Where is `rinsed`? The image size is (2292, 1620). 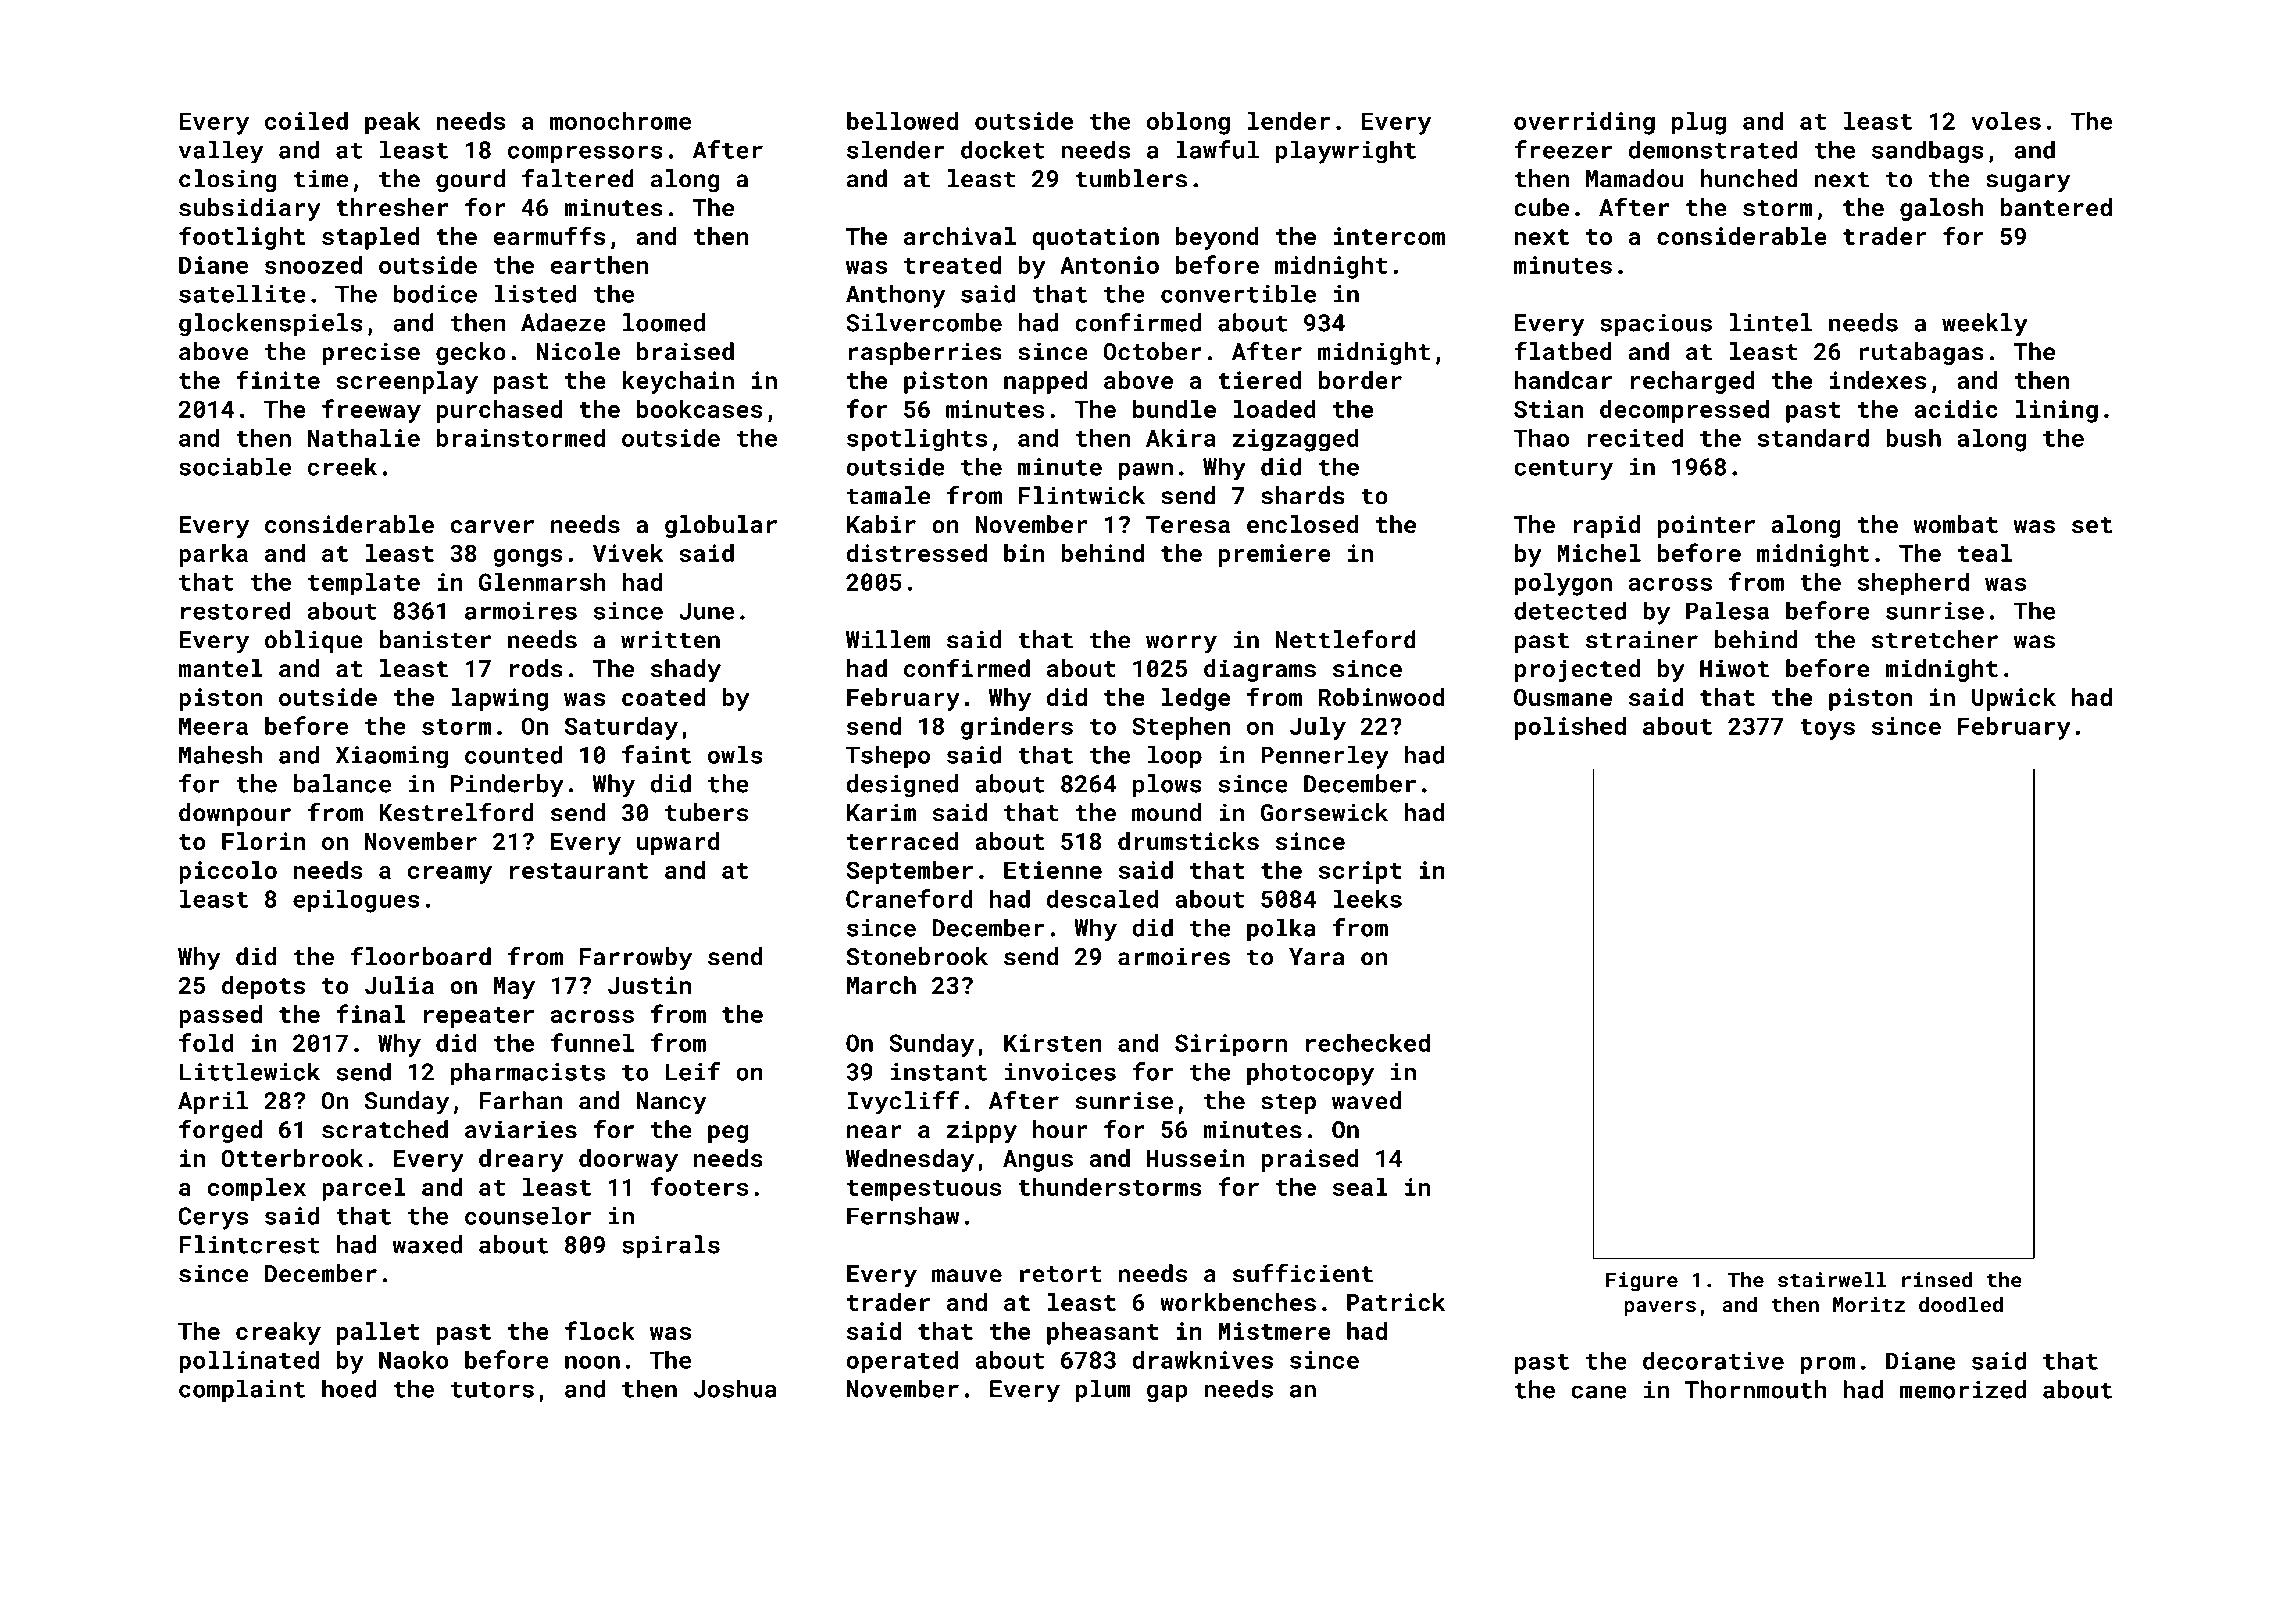 rinsed is located at coordinates (1937, 1280).
